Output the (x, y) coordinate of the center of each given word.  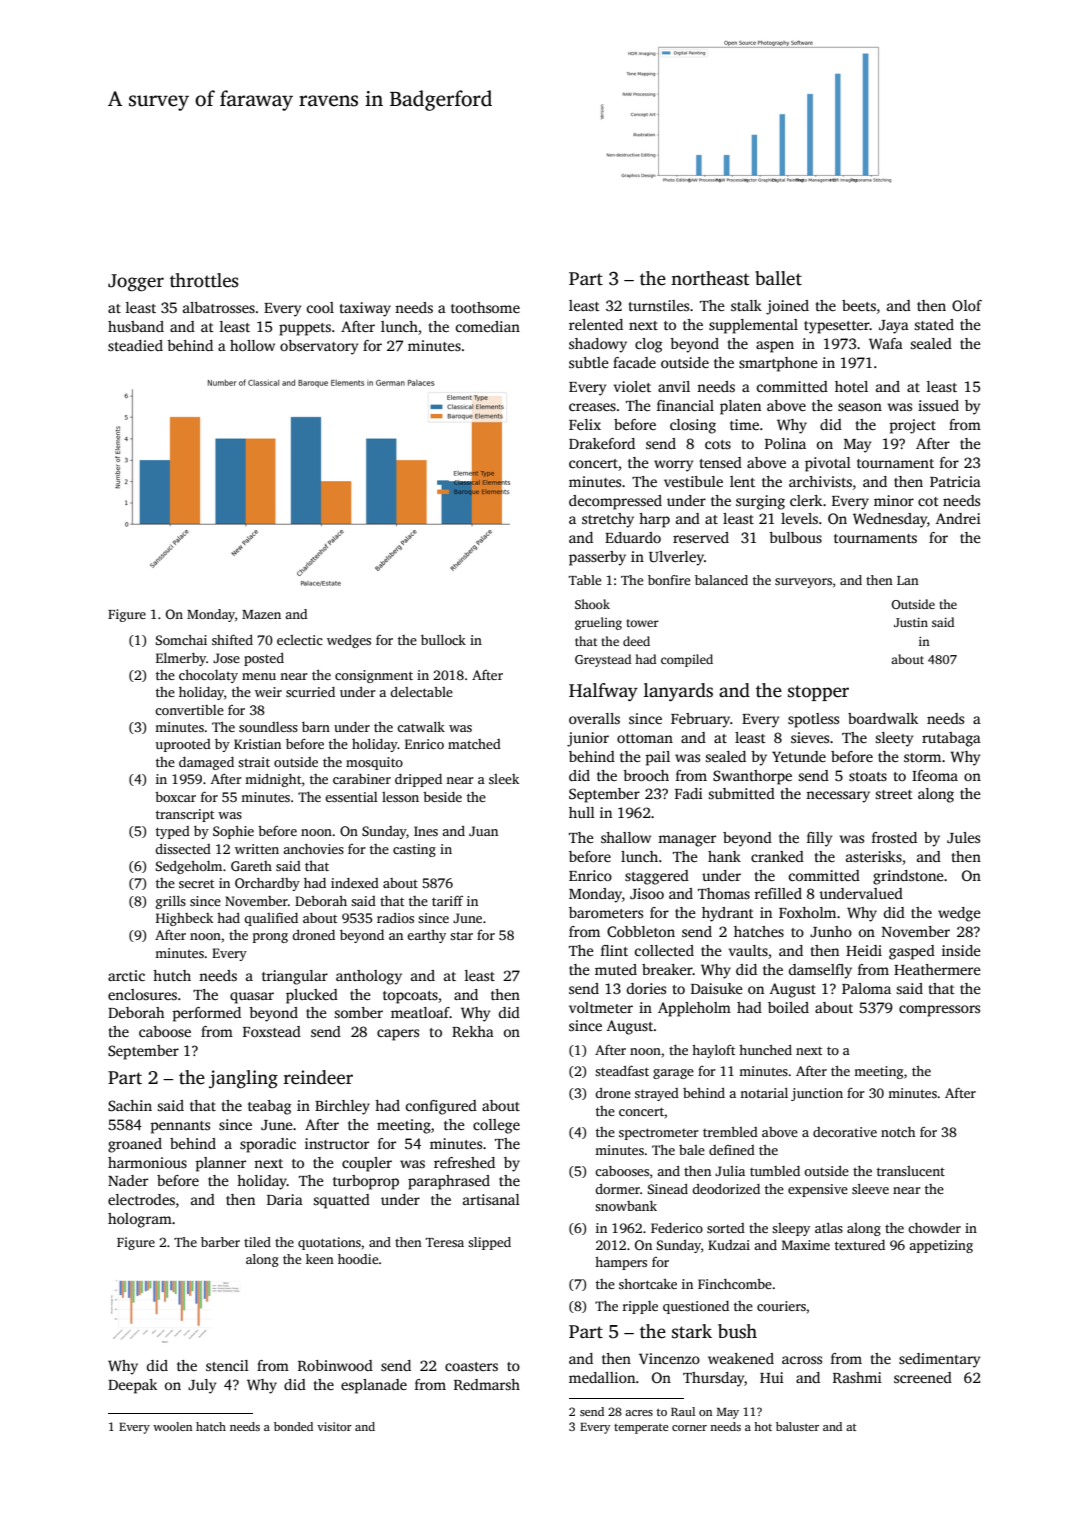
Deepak (132, 1386)
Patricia (955, 481)
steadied (135, 345)
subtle (589, 362)
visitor (334, 1426)
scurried (310, 692)
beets (859, 305)
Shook (592, 604)
